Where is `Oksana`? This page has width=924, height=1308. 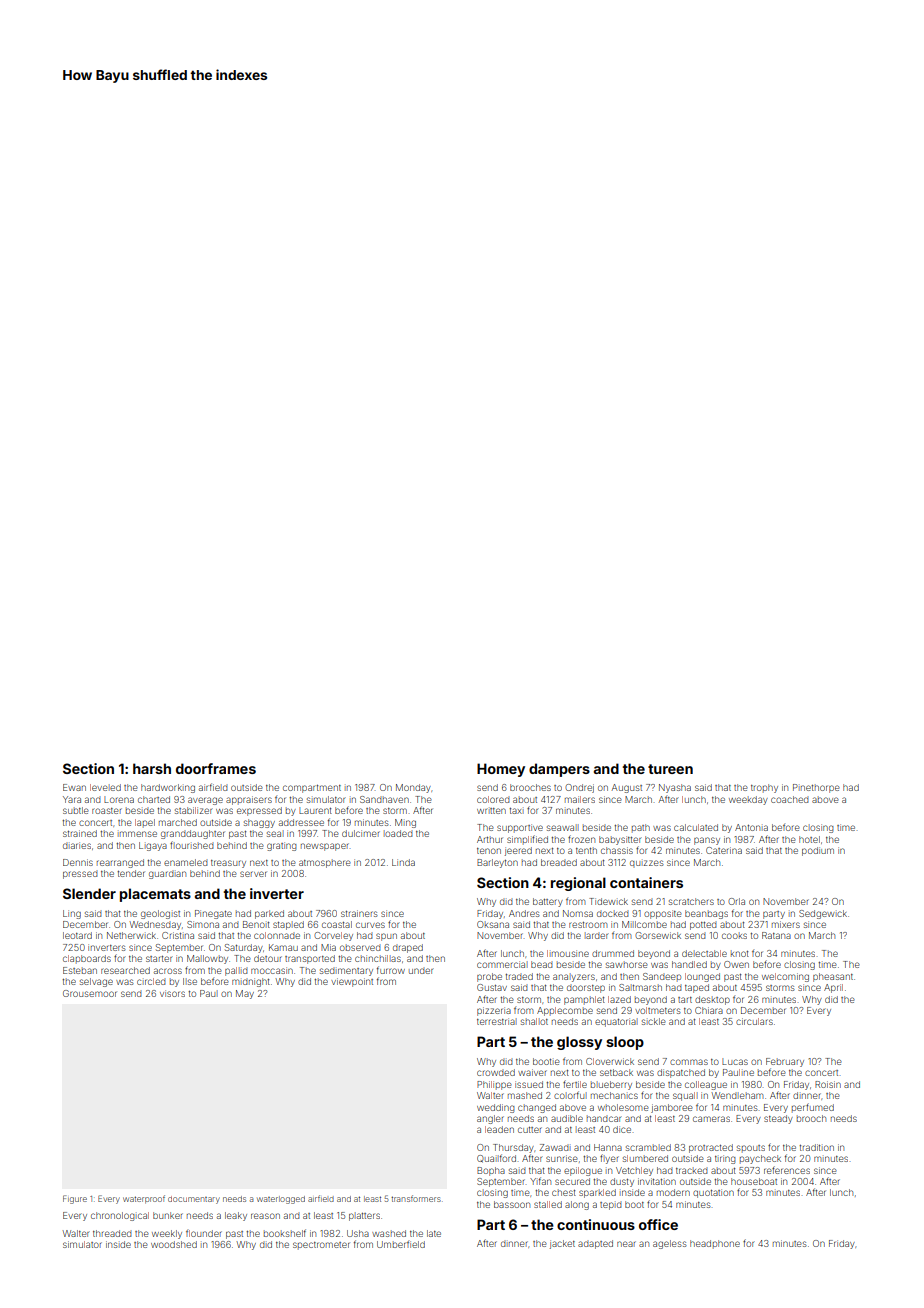 Oksana is located at coordinates (493, 924).
